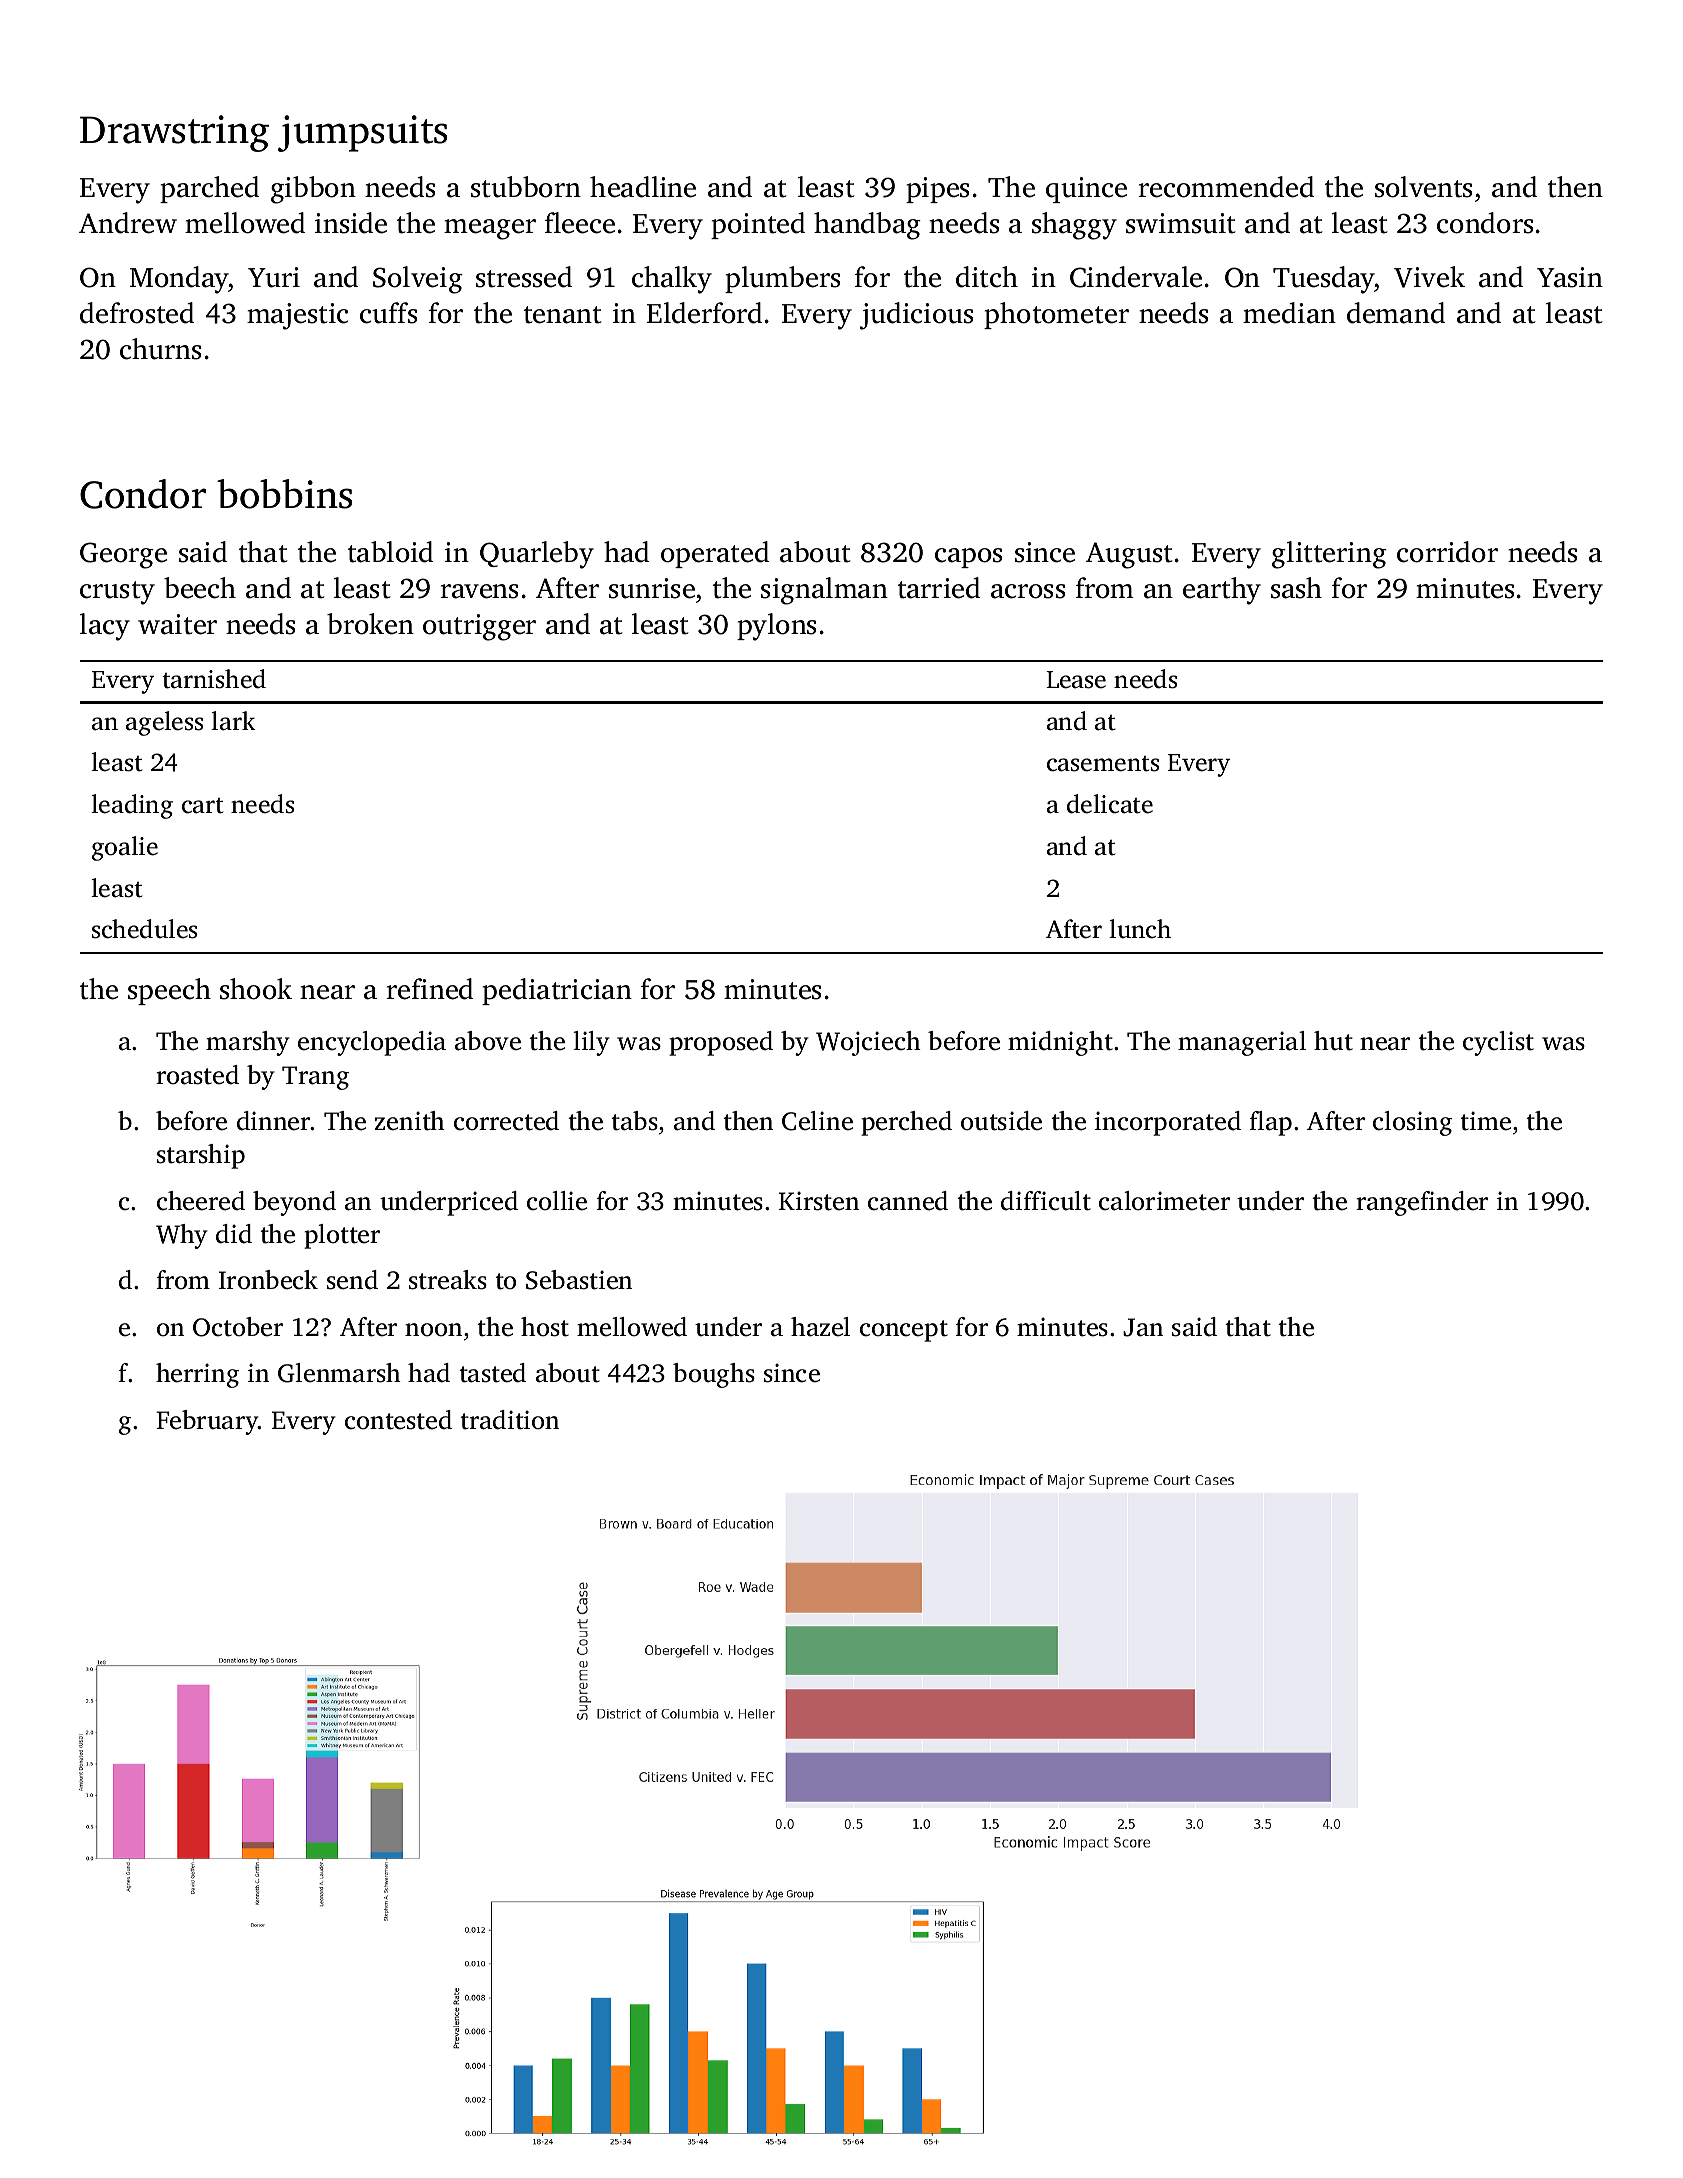  What do you see at coordinates (1498, 1043) in the document?
I see `cyclist` at bounding box center [1498, 1043].
